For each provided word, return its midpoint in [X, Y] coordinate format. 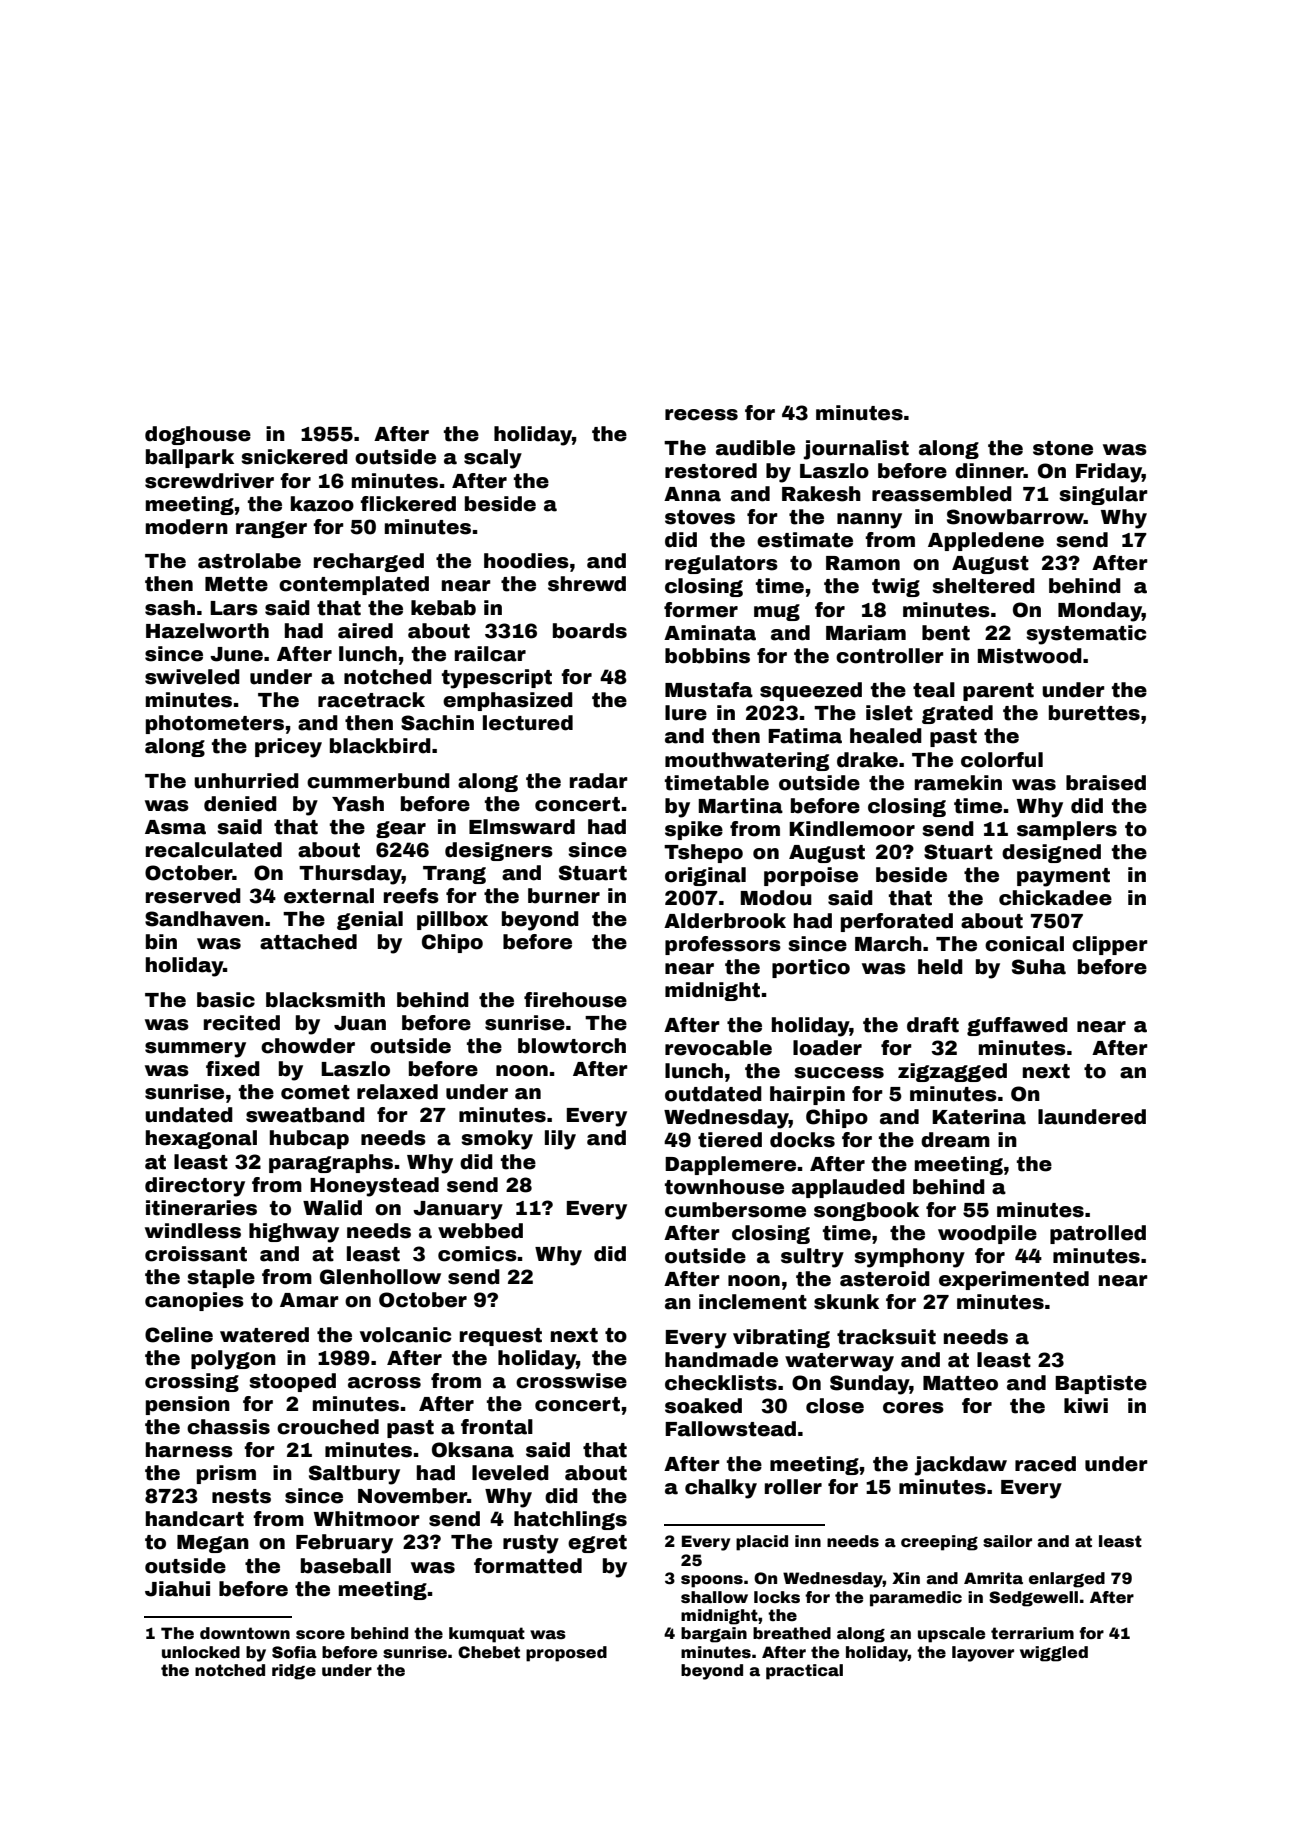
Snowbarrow [1015, 517]
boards [590, 631]
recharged [369, 562]
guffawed [1017, 1026]
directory [195, 1187]
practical [804, 1672]
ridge [294, 1672]
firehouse [575, 1000]
